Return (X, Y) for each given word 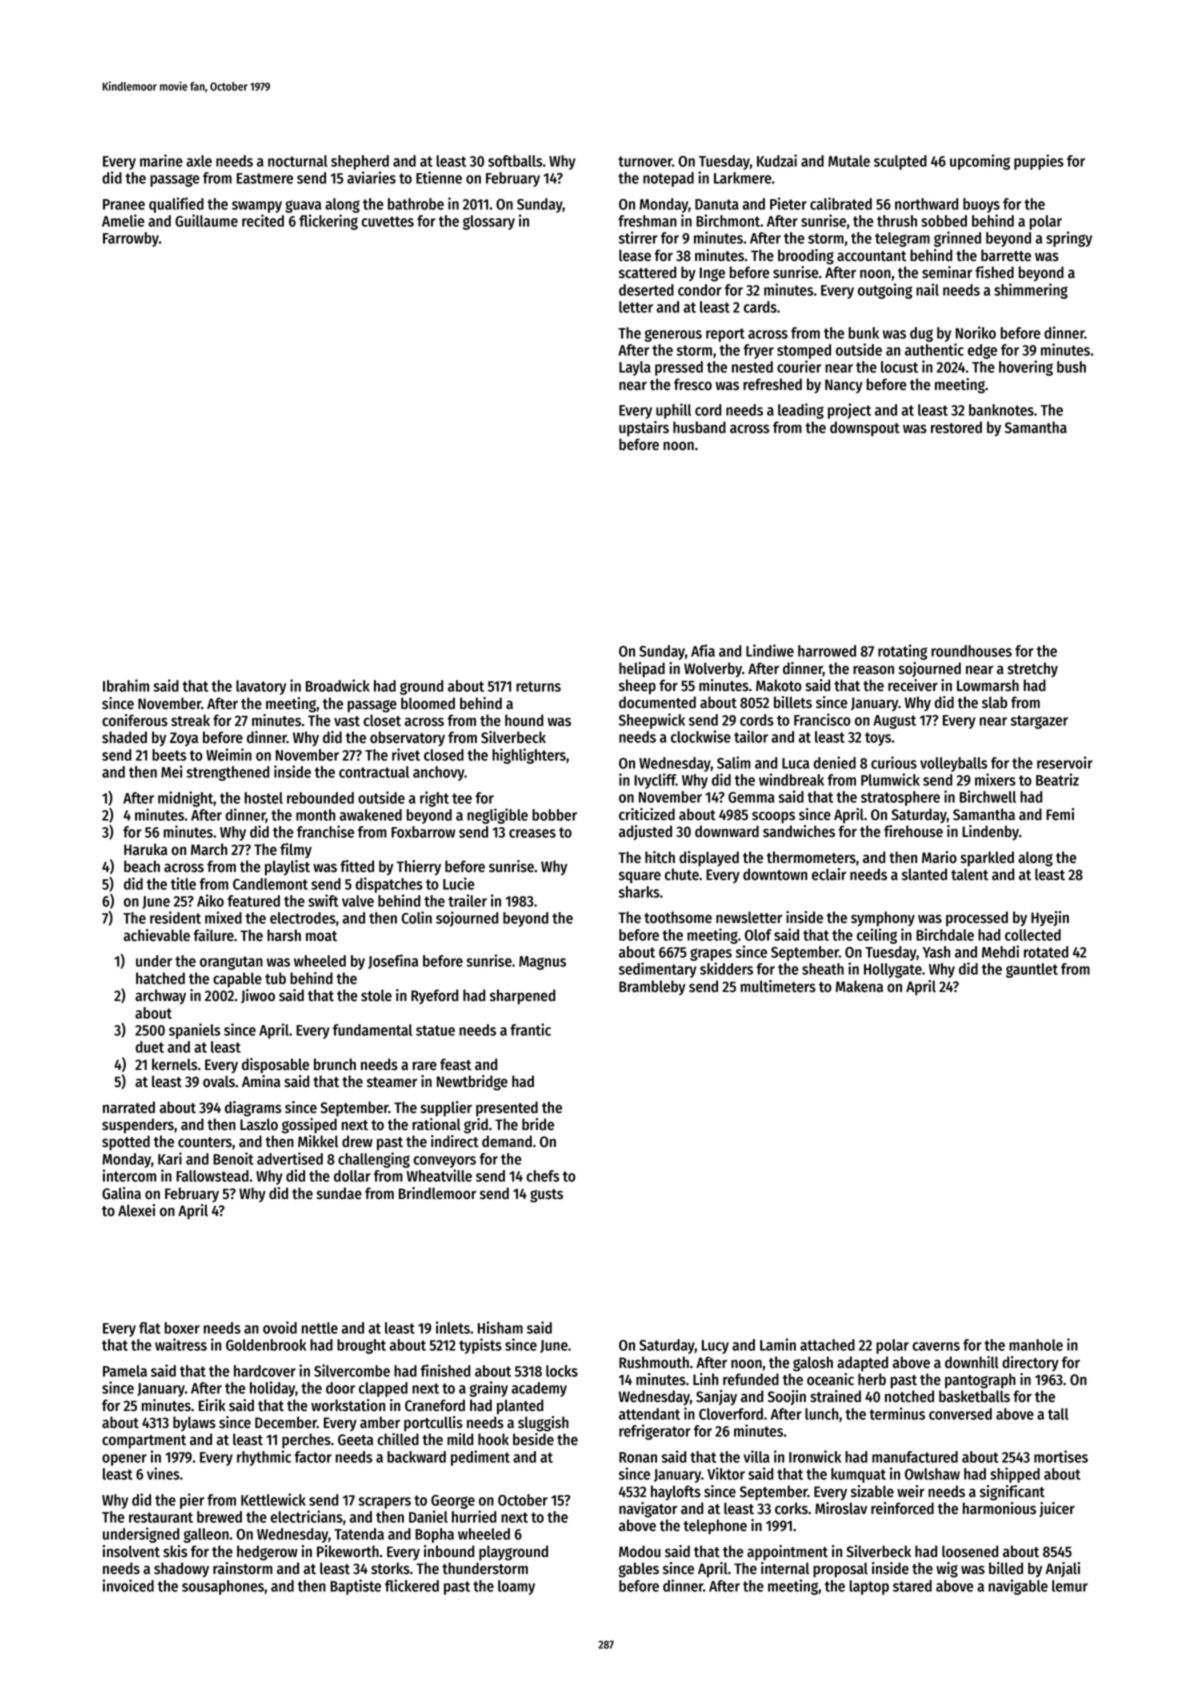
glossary (489, 222)
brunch (335, 1064)
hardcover (265, 1371)
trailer (467, 900)
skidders (726, 968)
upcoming (980, 162)
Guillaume (206, 220)
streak (190, 720)
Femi (1060, 814)
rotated (1046, 952)
